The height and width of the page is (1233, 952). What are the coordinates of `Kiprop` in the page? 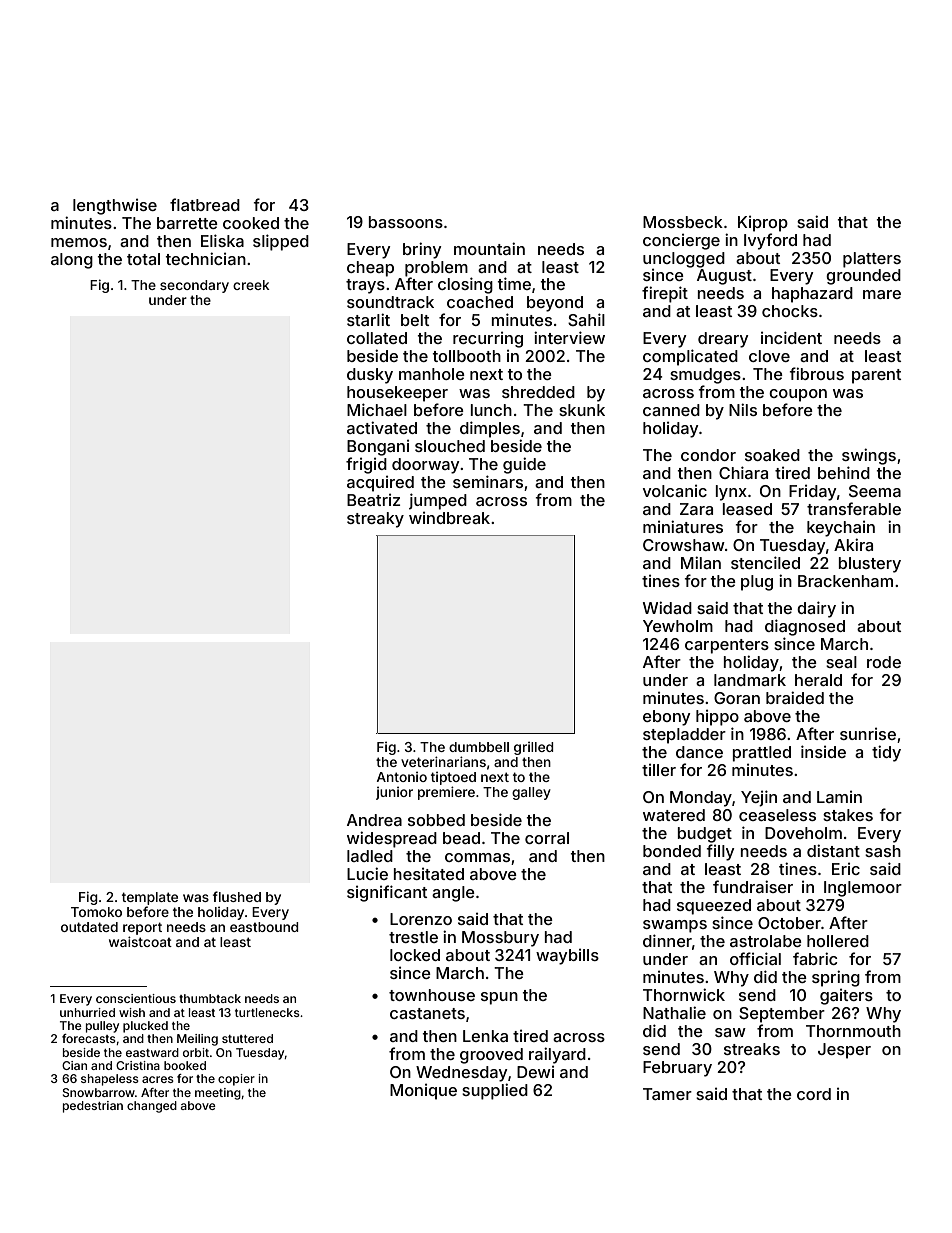 It's located at (763, 224).
